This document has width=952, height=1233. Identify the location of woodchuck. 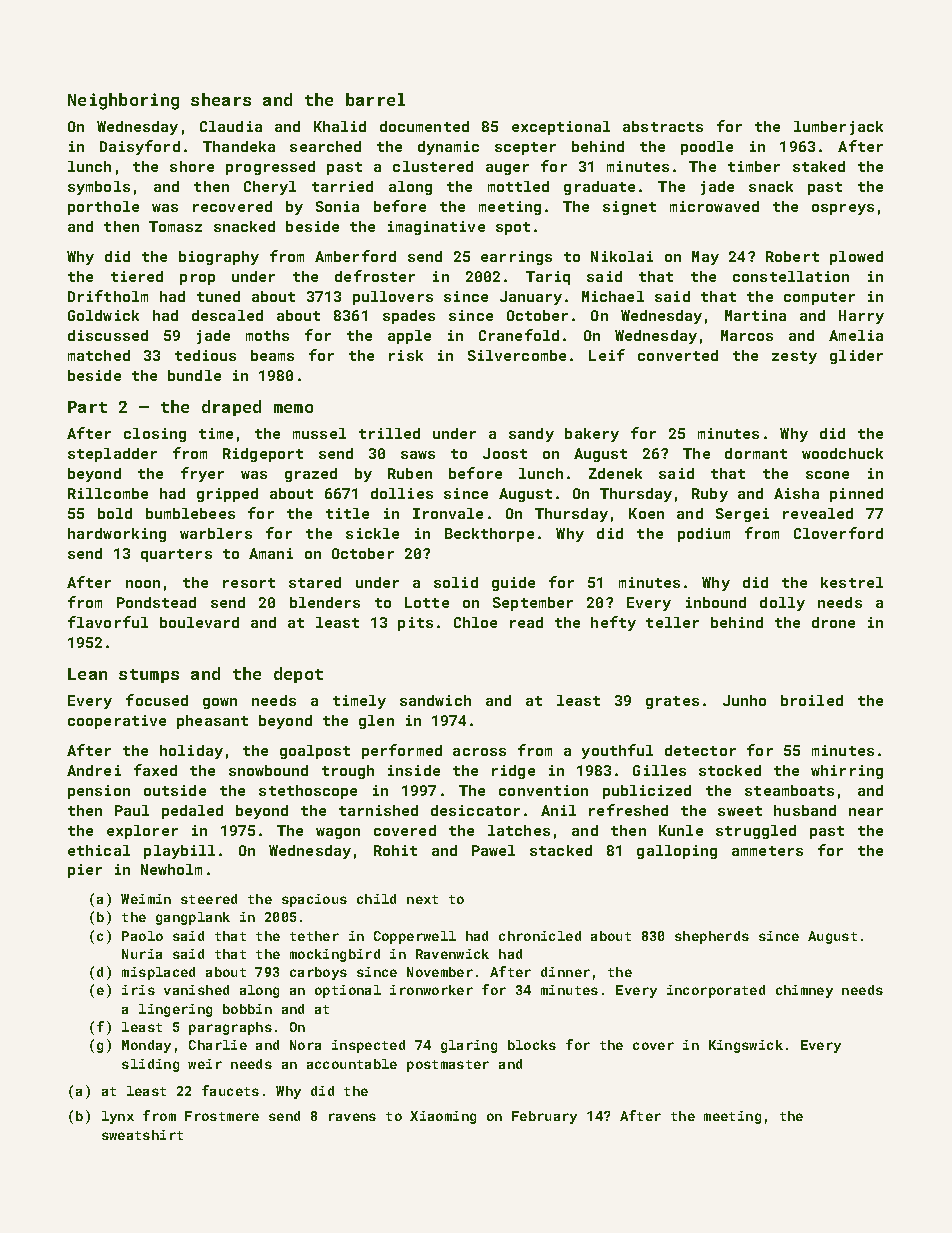
(842, 453).
